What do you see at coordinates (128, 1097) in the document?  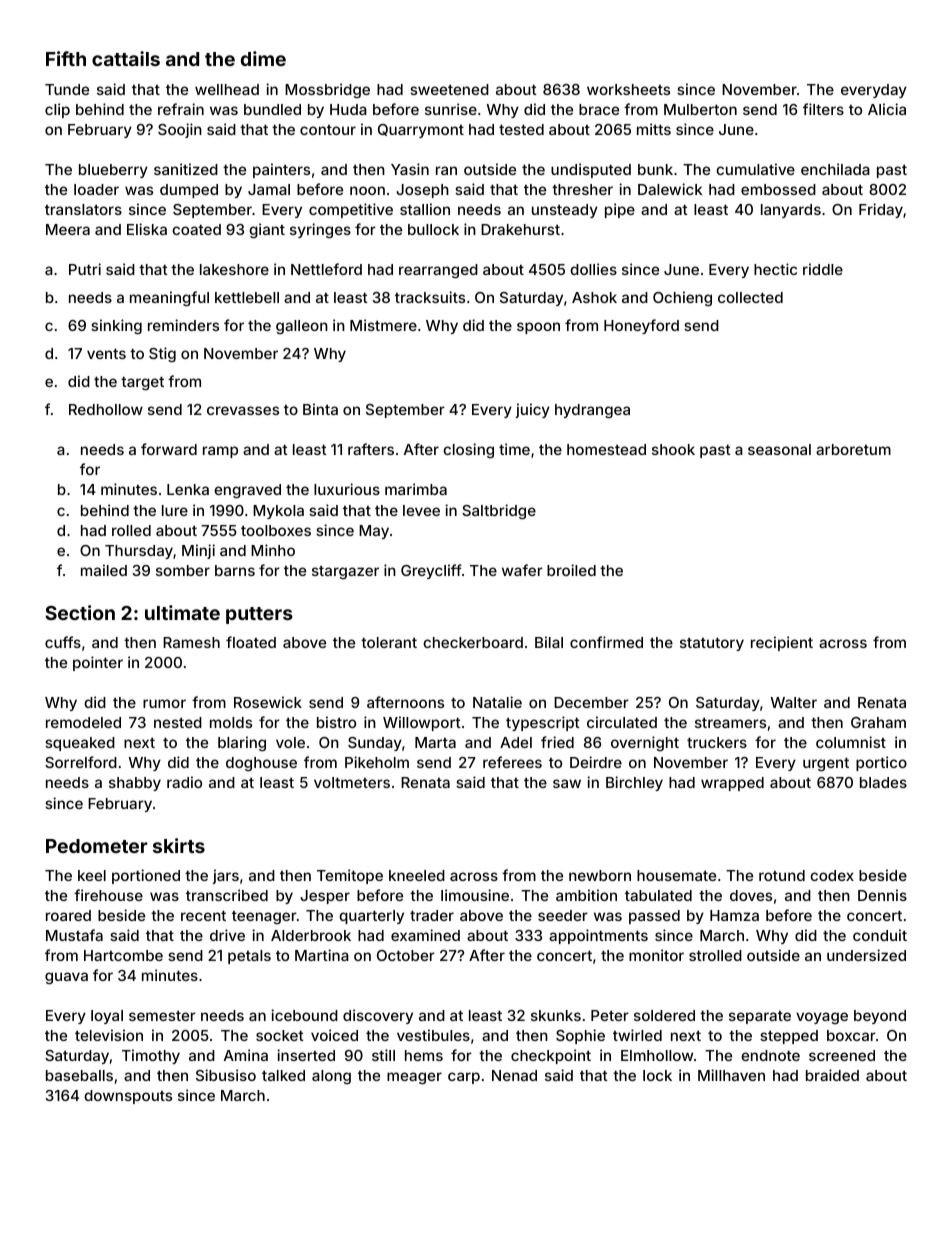 I see `downspouts` at bounding box center [128, 1097].
